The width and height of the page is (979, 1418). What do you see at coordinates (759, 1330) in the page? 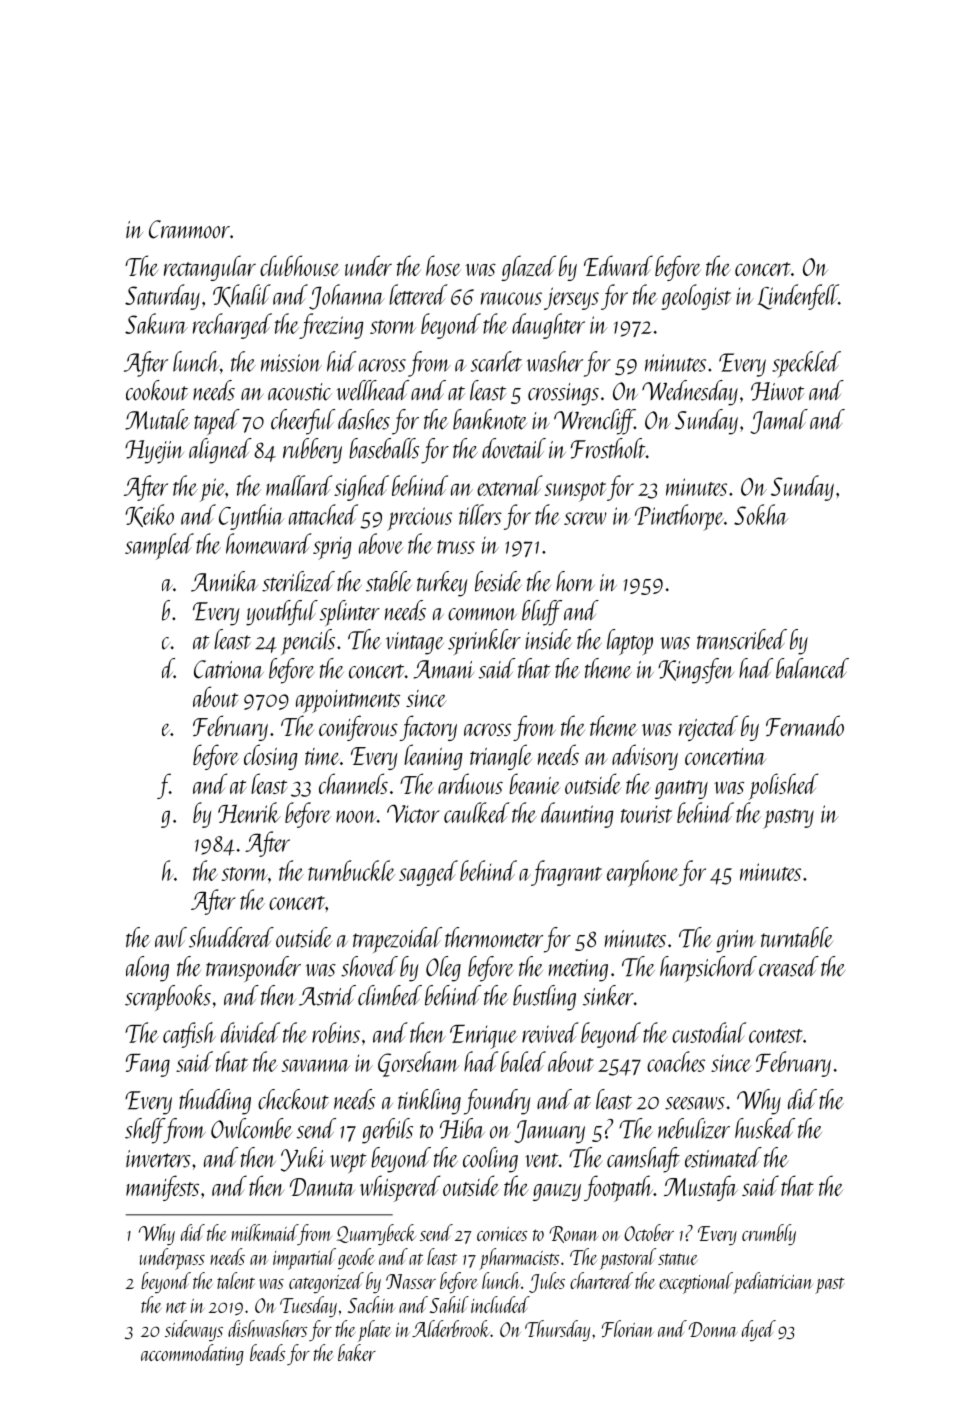
I see `dyed` at bounding box center [759, 1330].
